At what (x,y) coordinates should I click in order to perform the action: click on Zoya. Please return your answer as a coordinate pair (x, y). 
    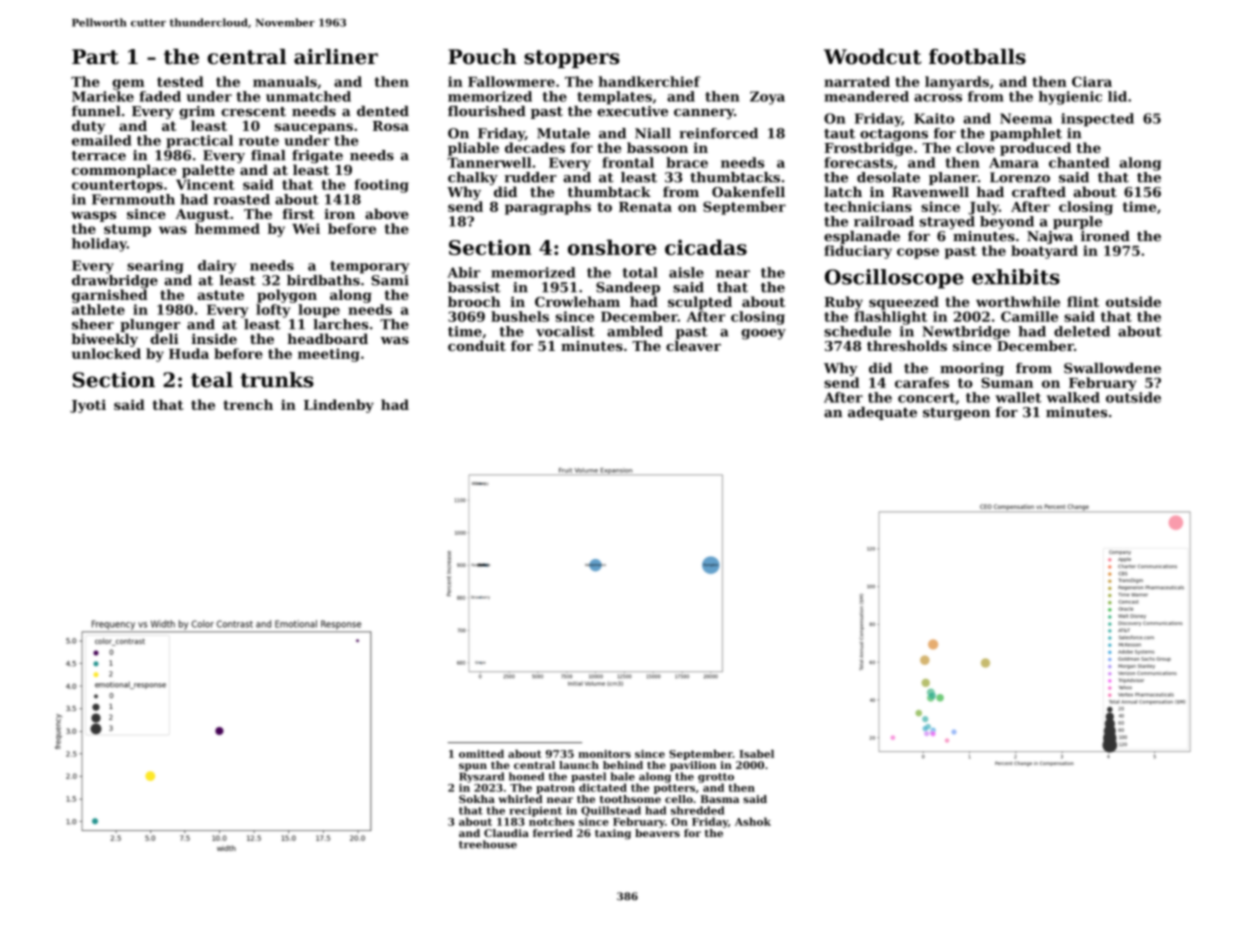
    Looking at the image, I should click on (767, 98).
